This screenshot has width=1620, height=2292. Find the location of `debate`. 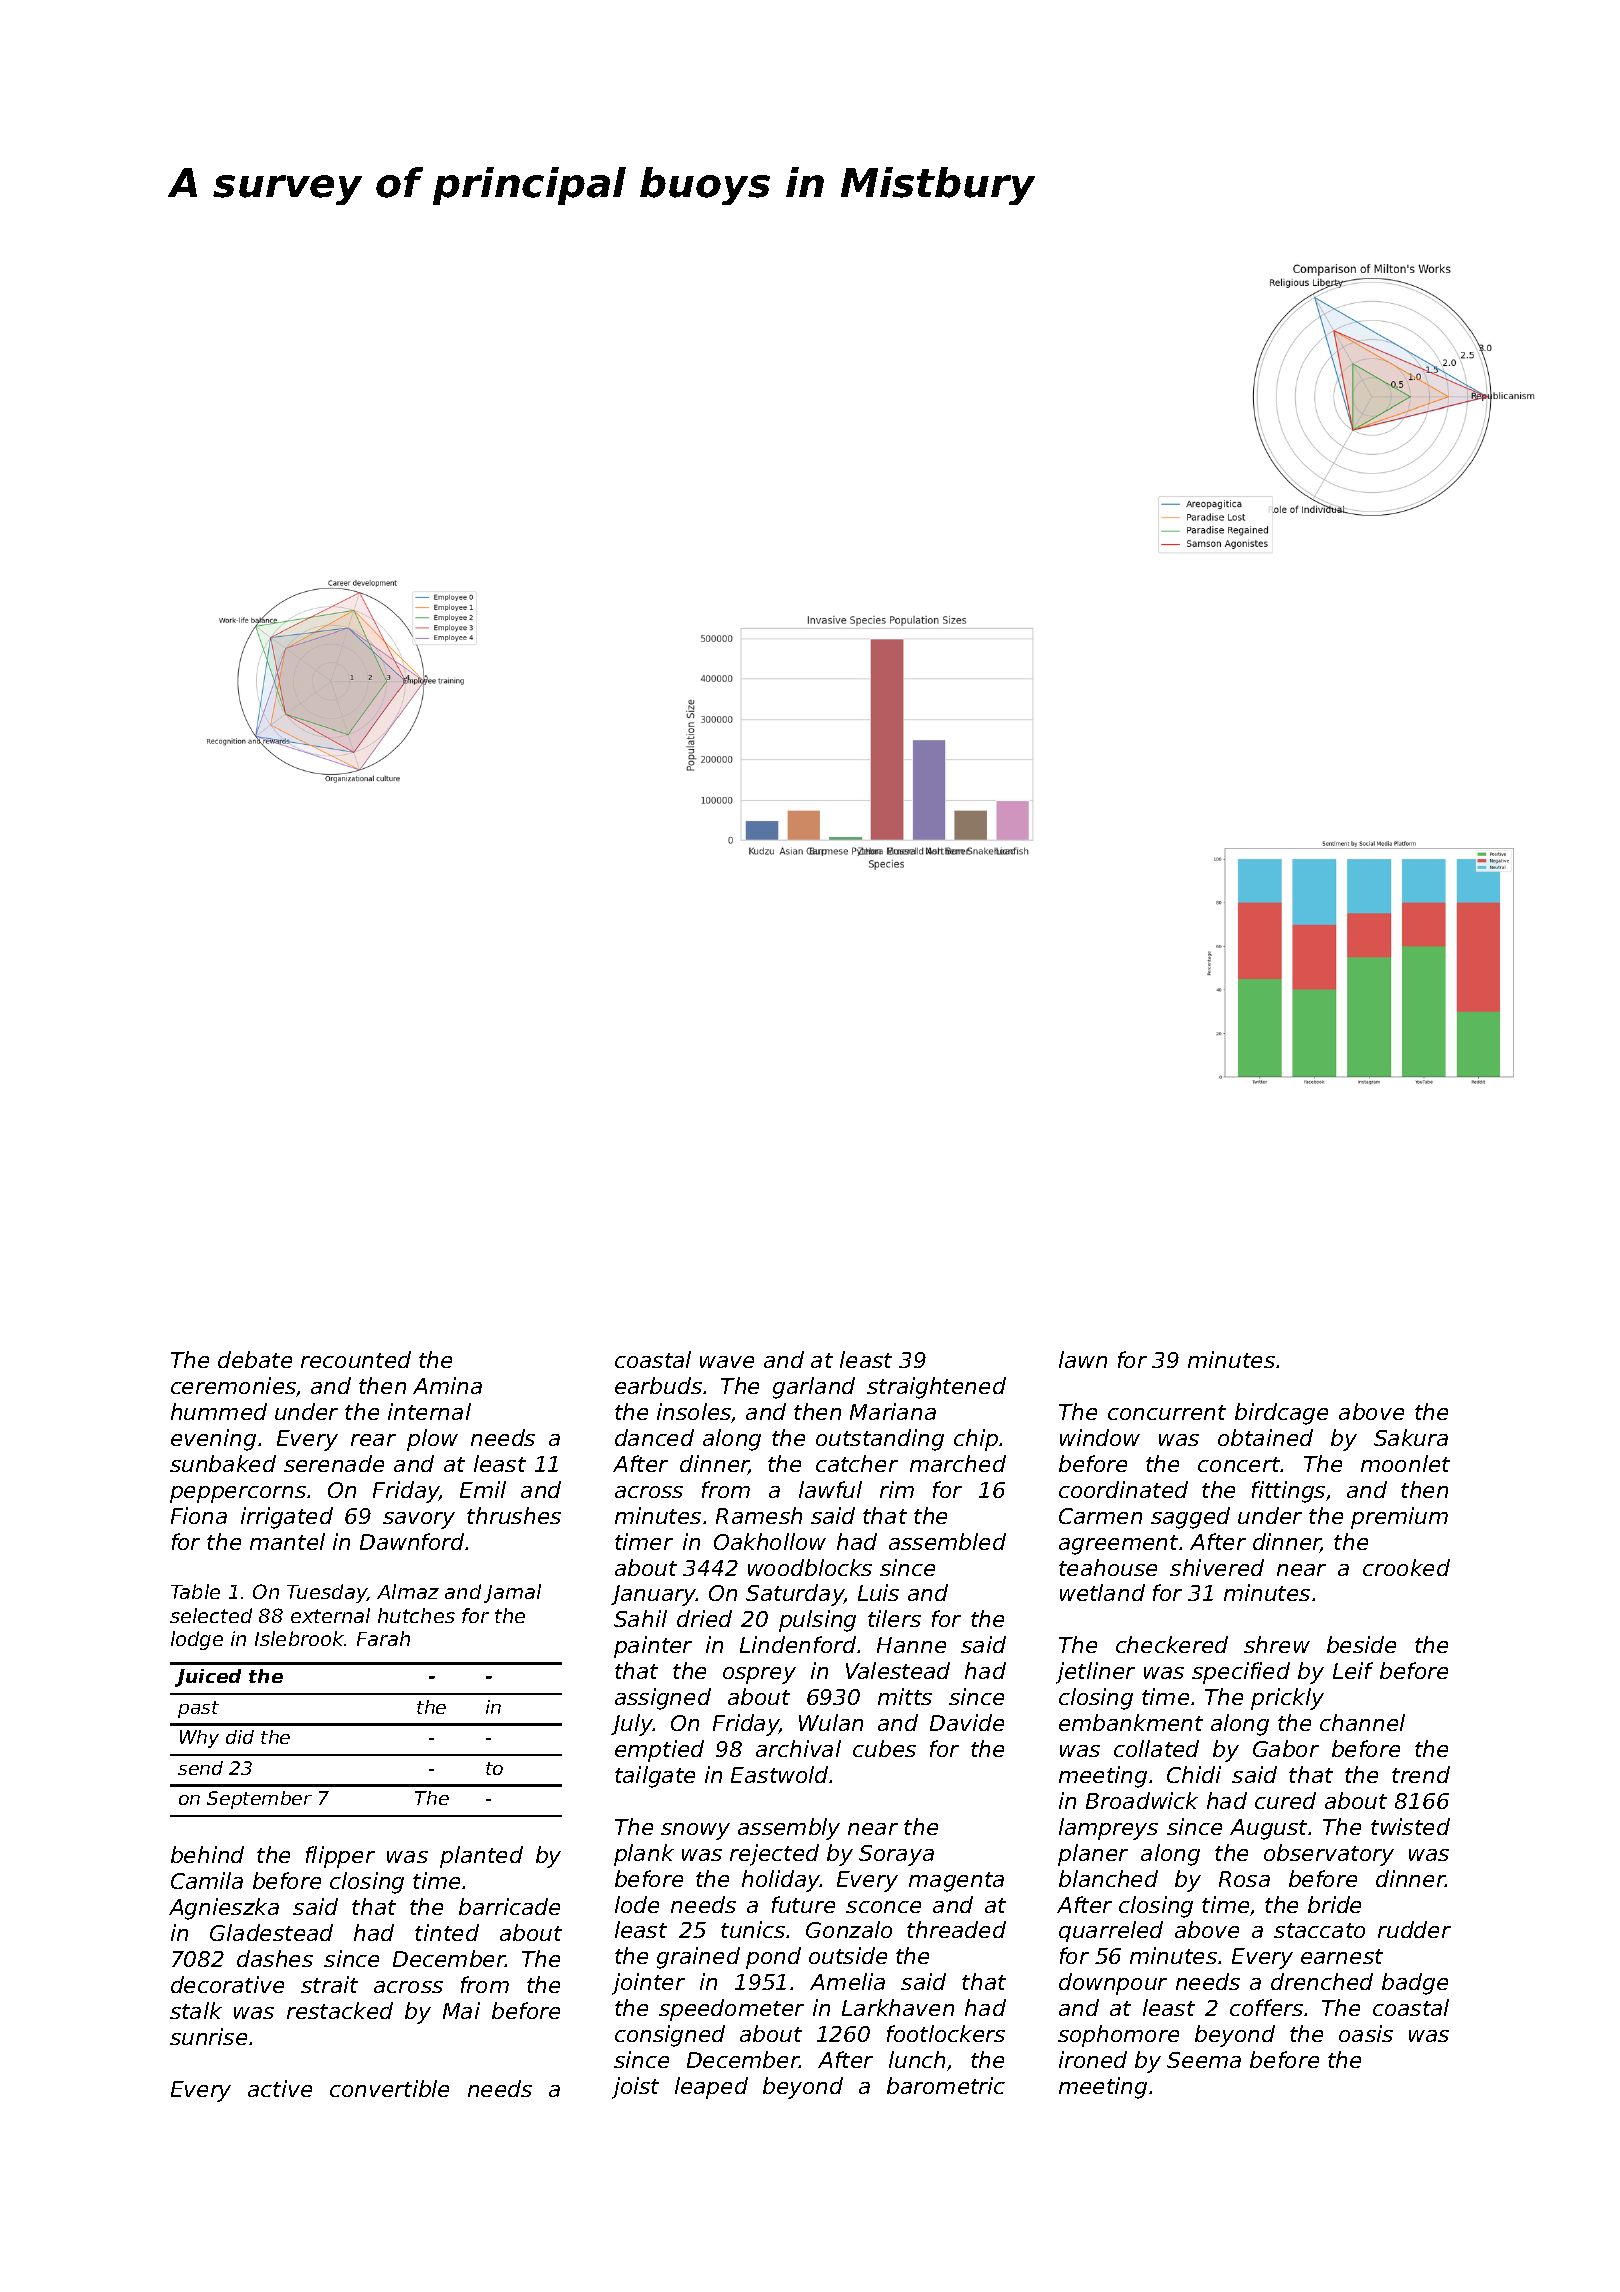

debate is located at coordinates (255, 1359).
